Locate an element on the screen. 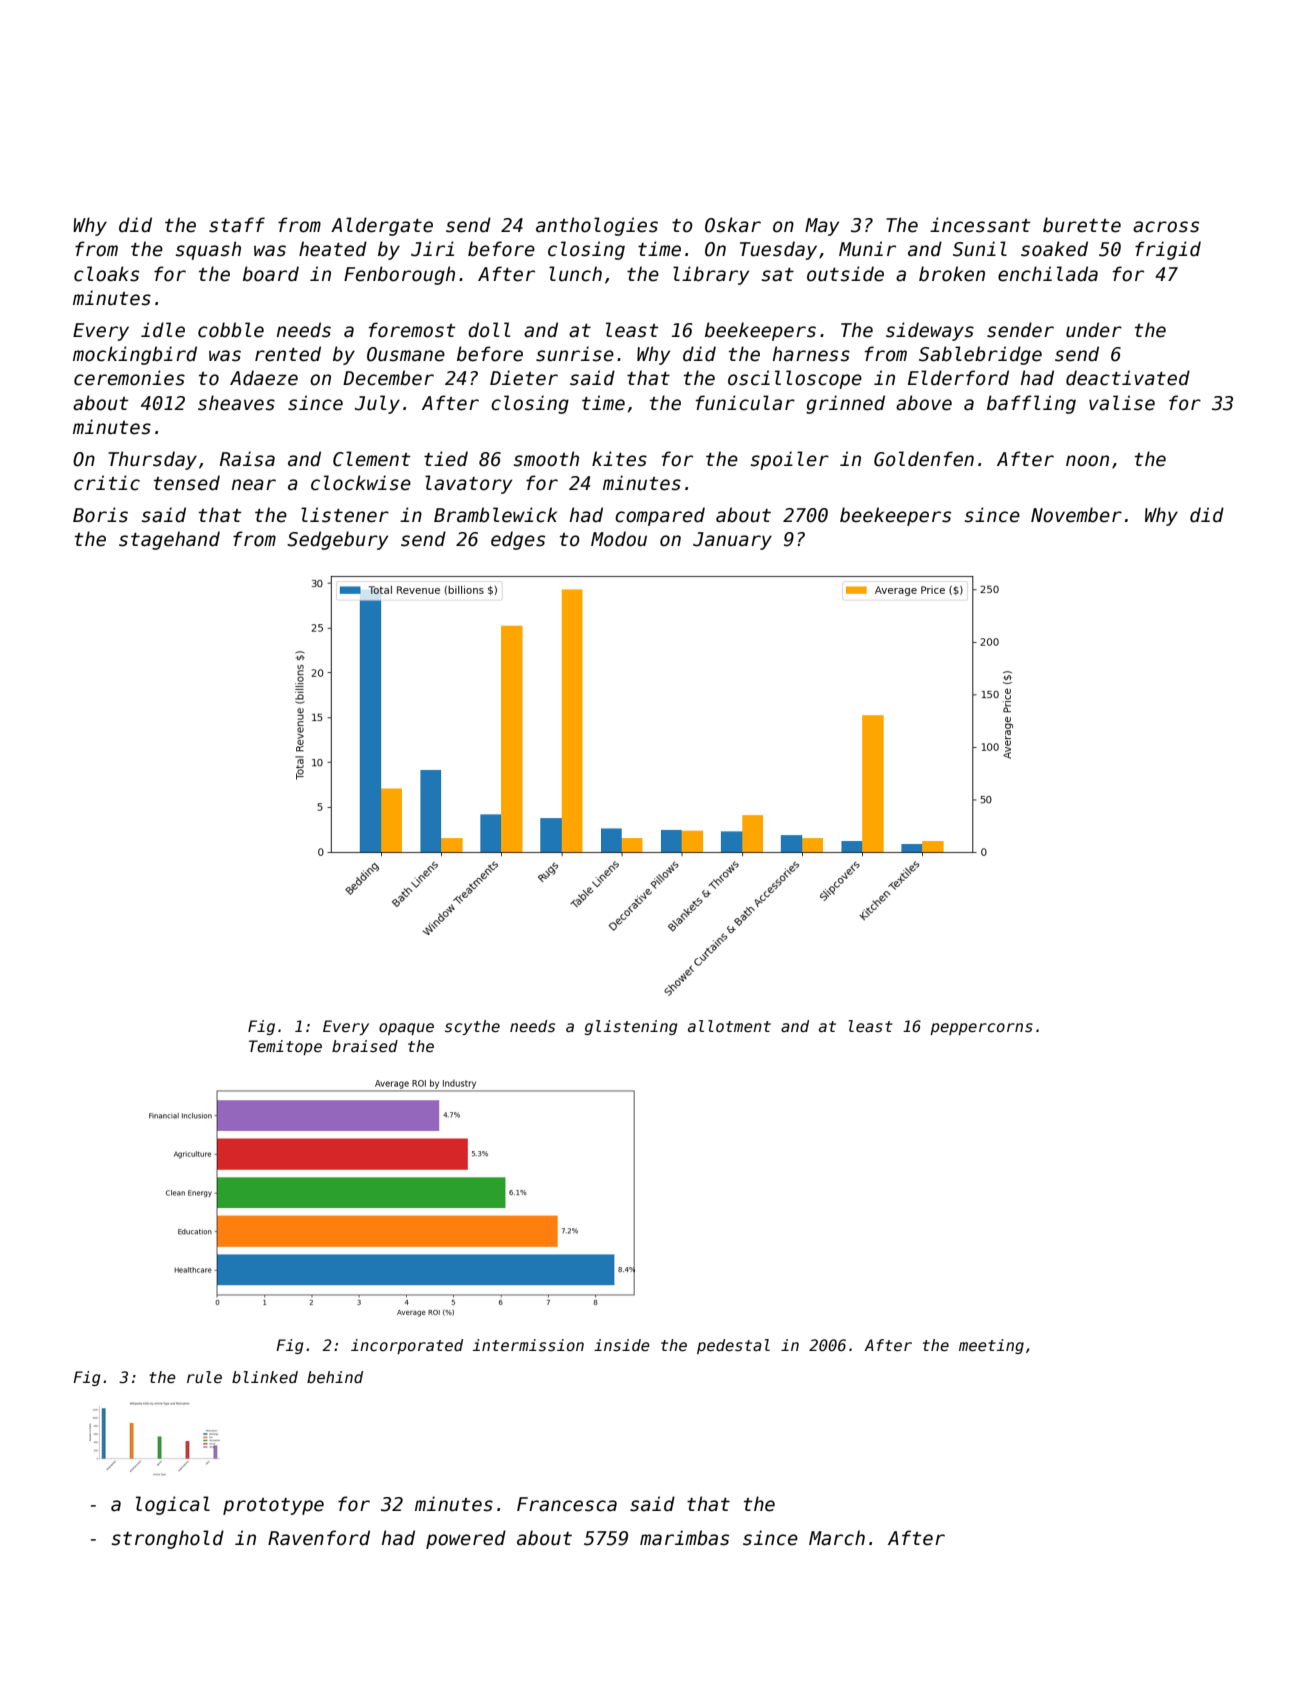 The image size is (1310, 1696). Temitope is located at coordinates (285, 1047).
